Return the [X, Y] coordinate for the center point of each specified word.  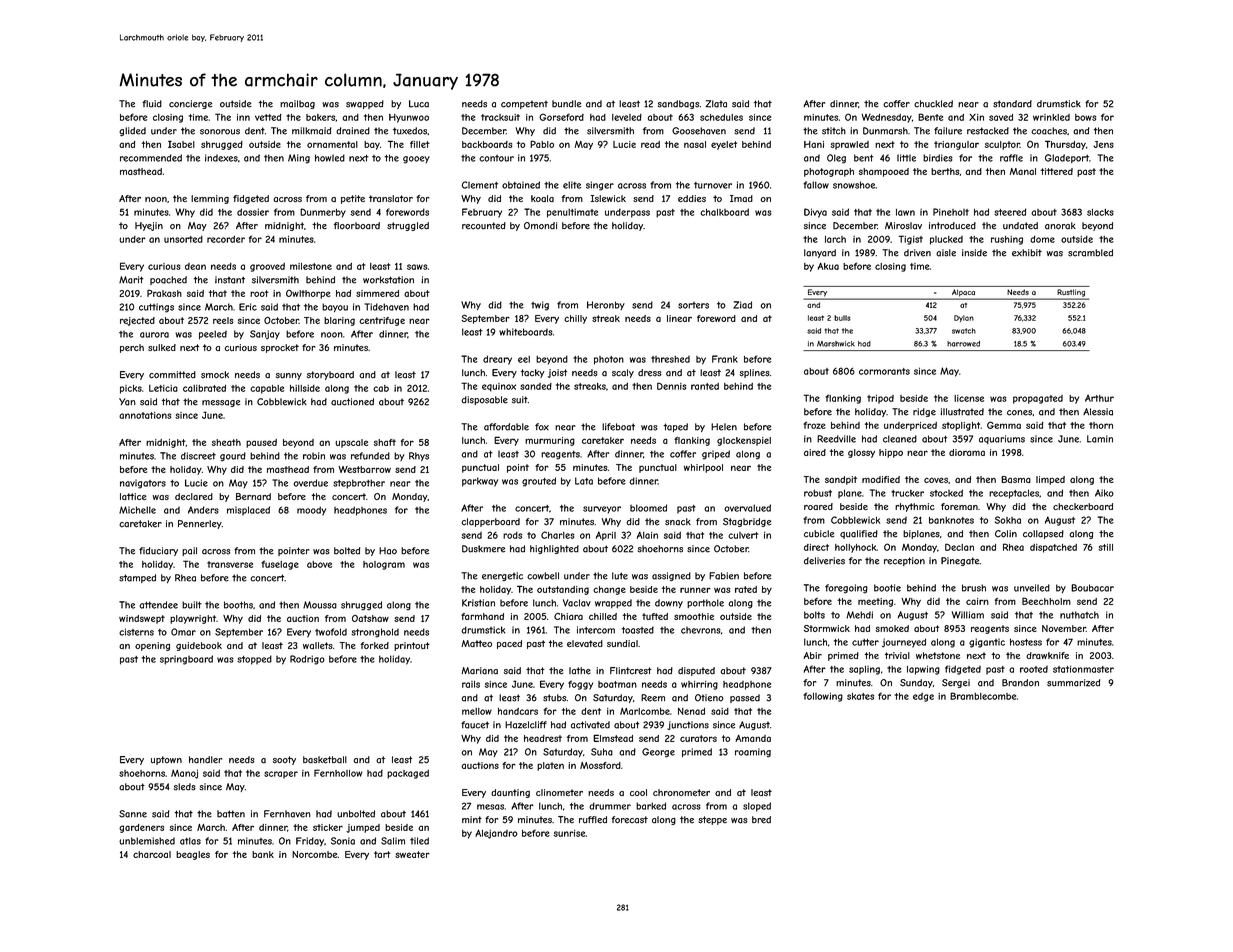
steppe [712, 820]
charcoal [152, 854]
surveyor [602, 510]
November [1064, 628]
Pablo [542, 144]
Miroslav [903, 226]
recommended [151, 158]
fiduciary [158, 551]
